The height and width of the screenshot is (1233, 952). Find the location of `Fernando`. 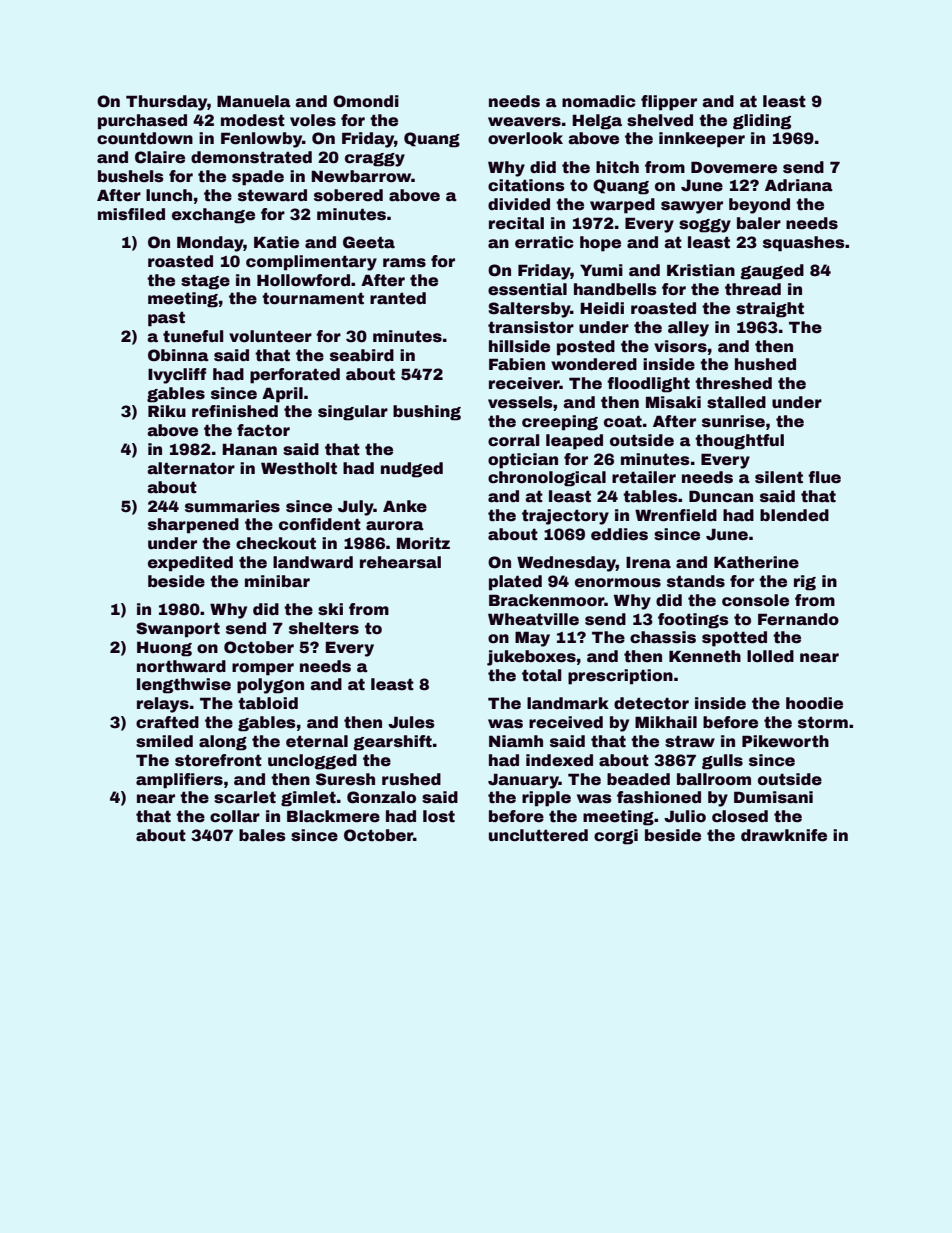

Fernando is located at coordinates (798, 619).
